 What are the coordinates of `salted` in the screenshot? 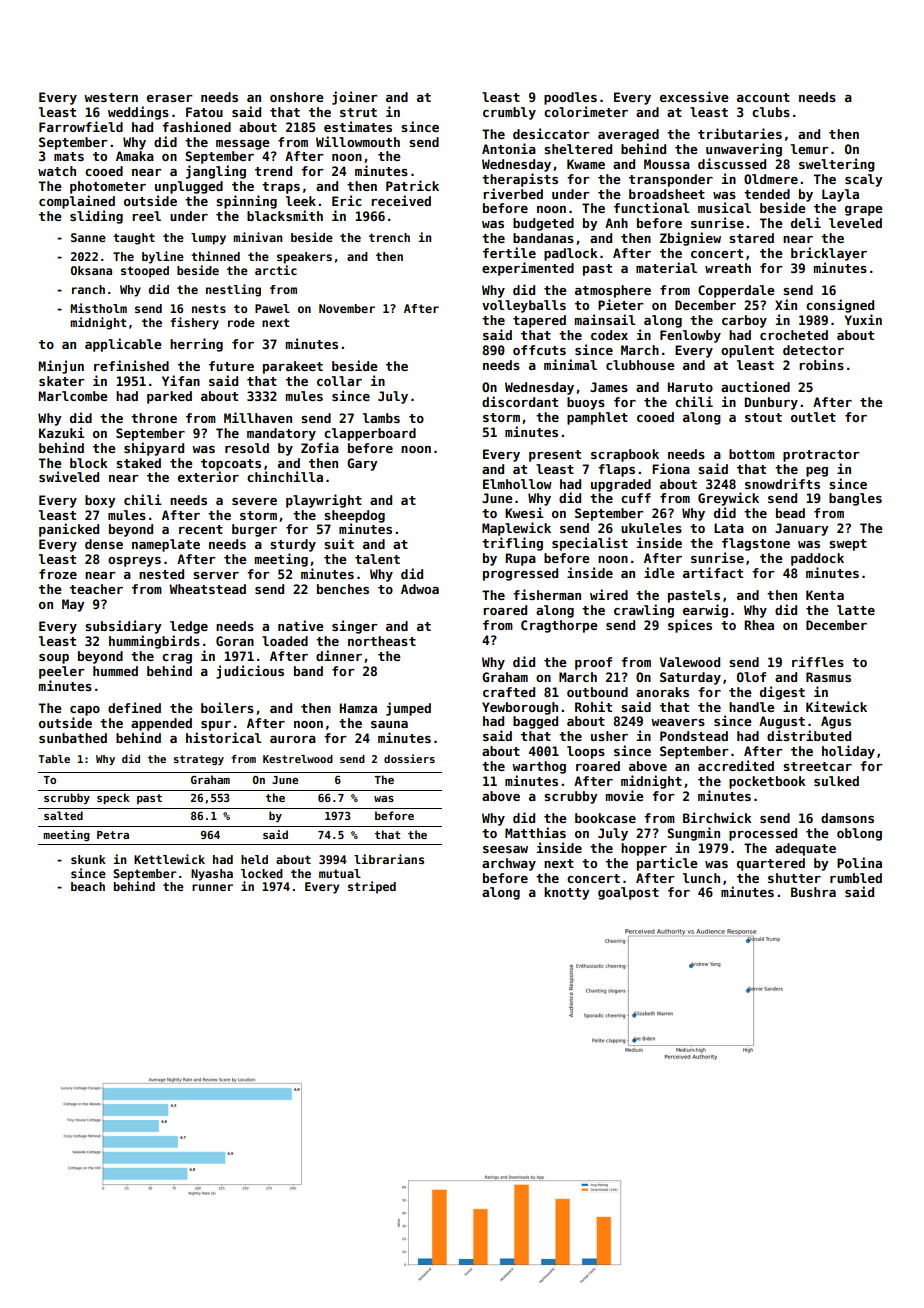 It's located at (63, 815).
